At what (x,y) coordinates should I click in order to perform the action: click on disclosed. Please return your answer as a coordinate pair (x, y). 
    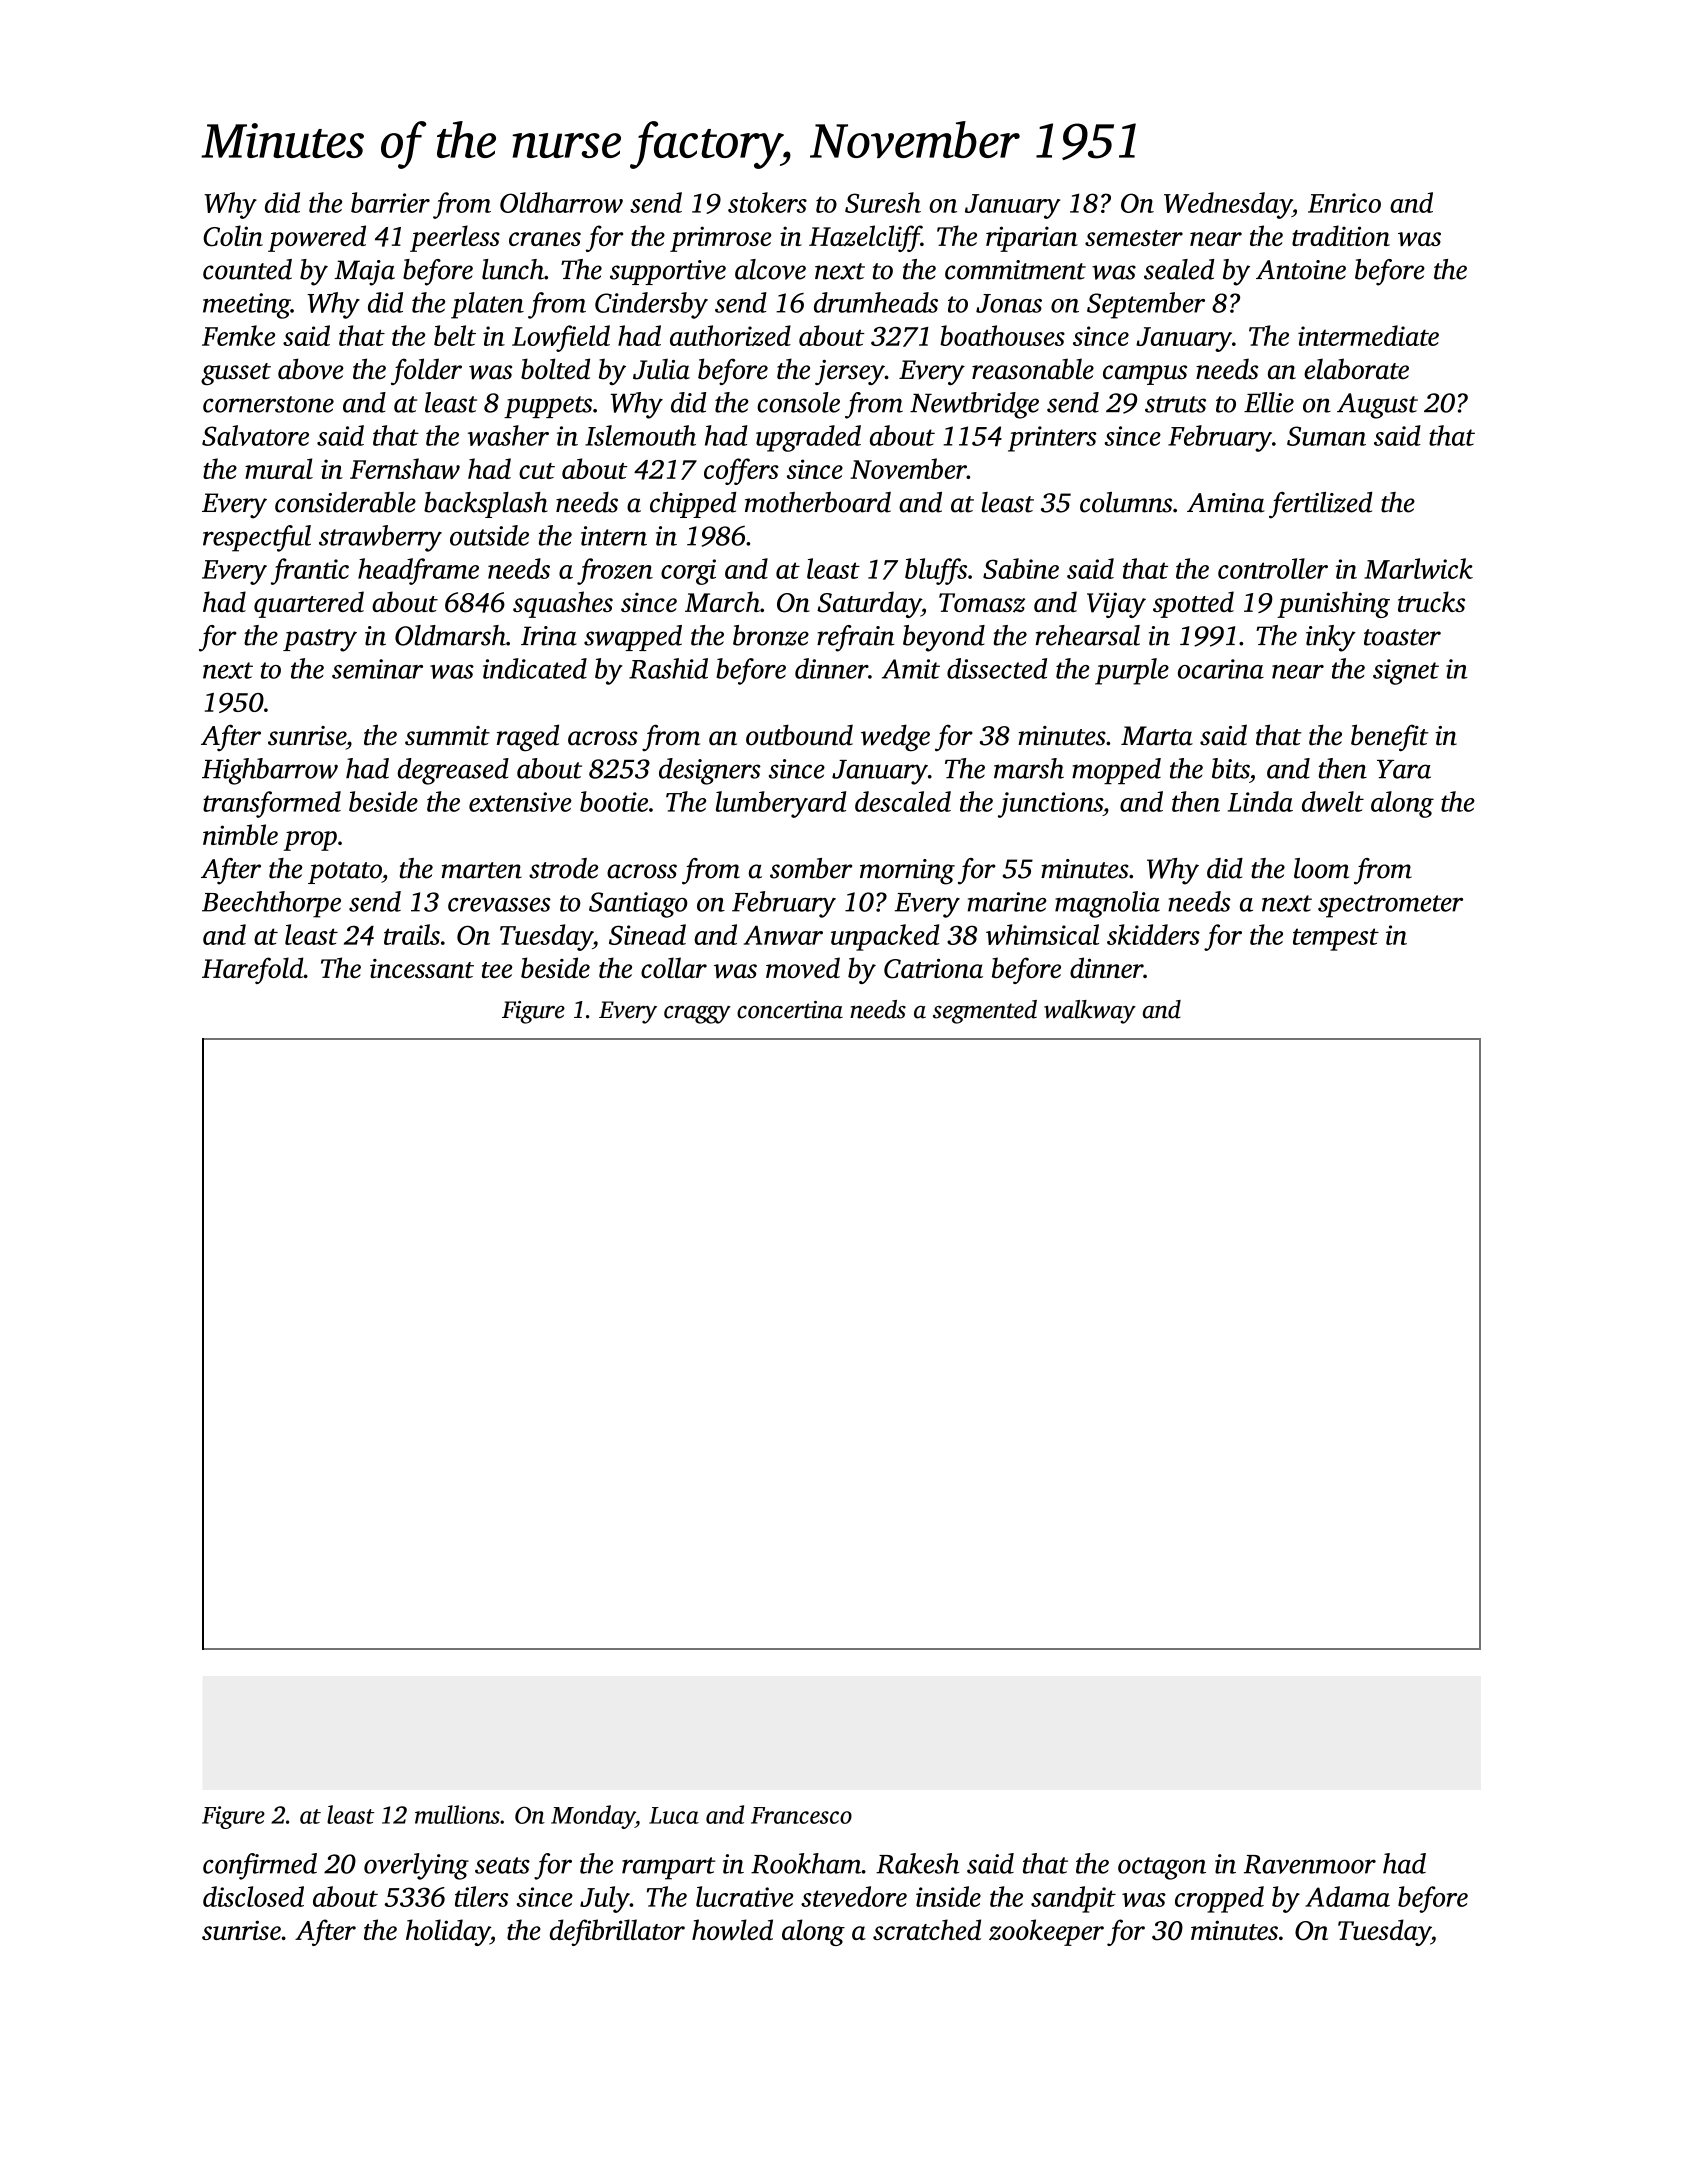
    Looking at the image, I should click on (253, 1896).
